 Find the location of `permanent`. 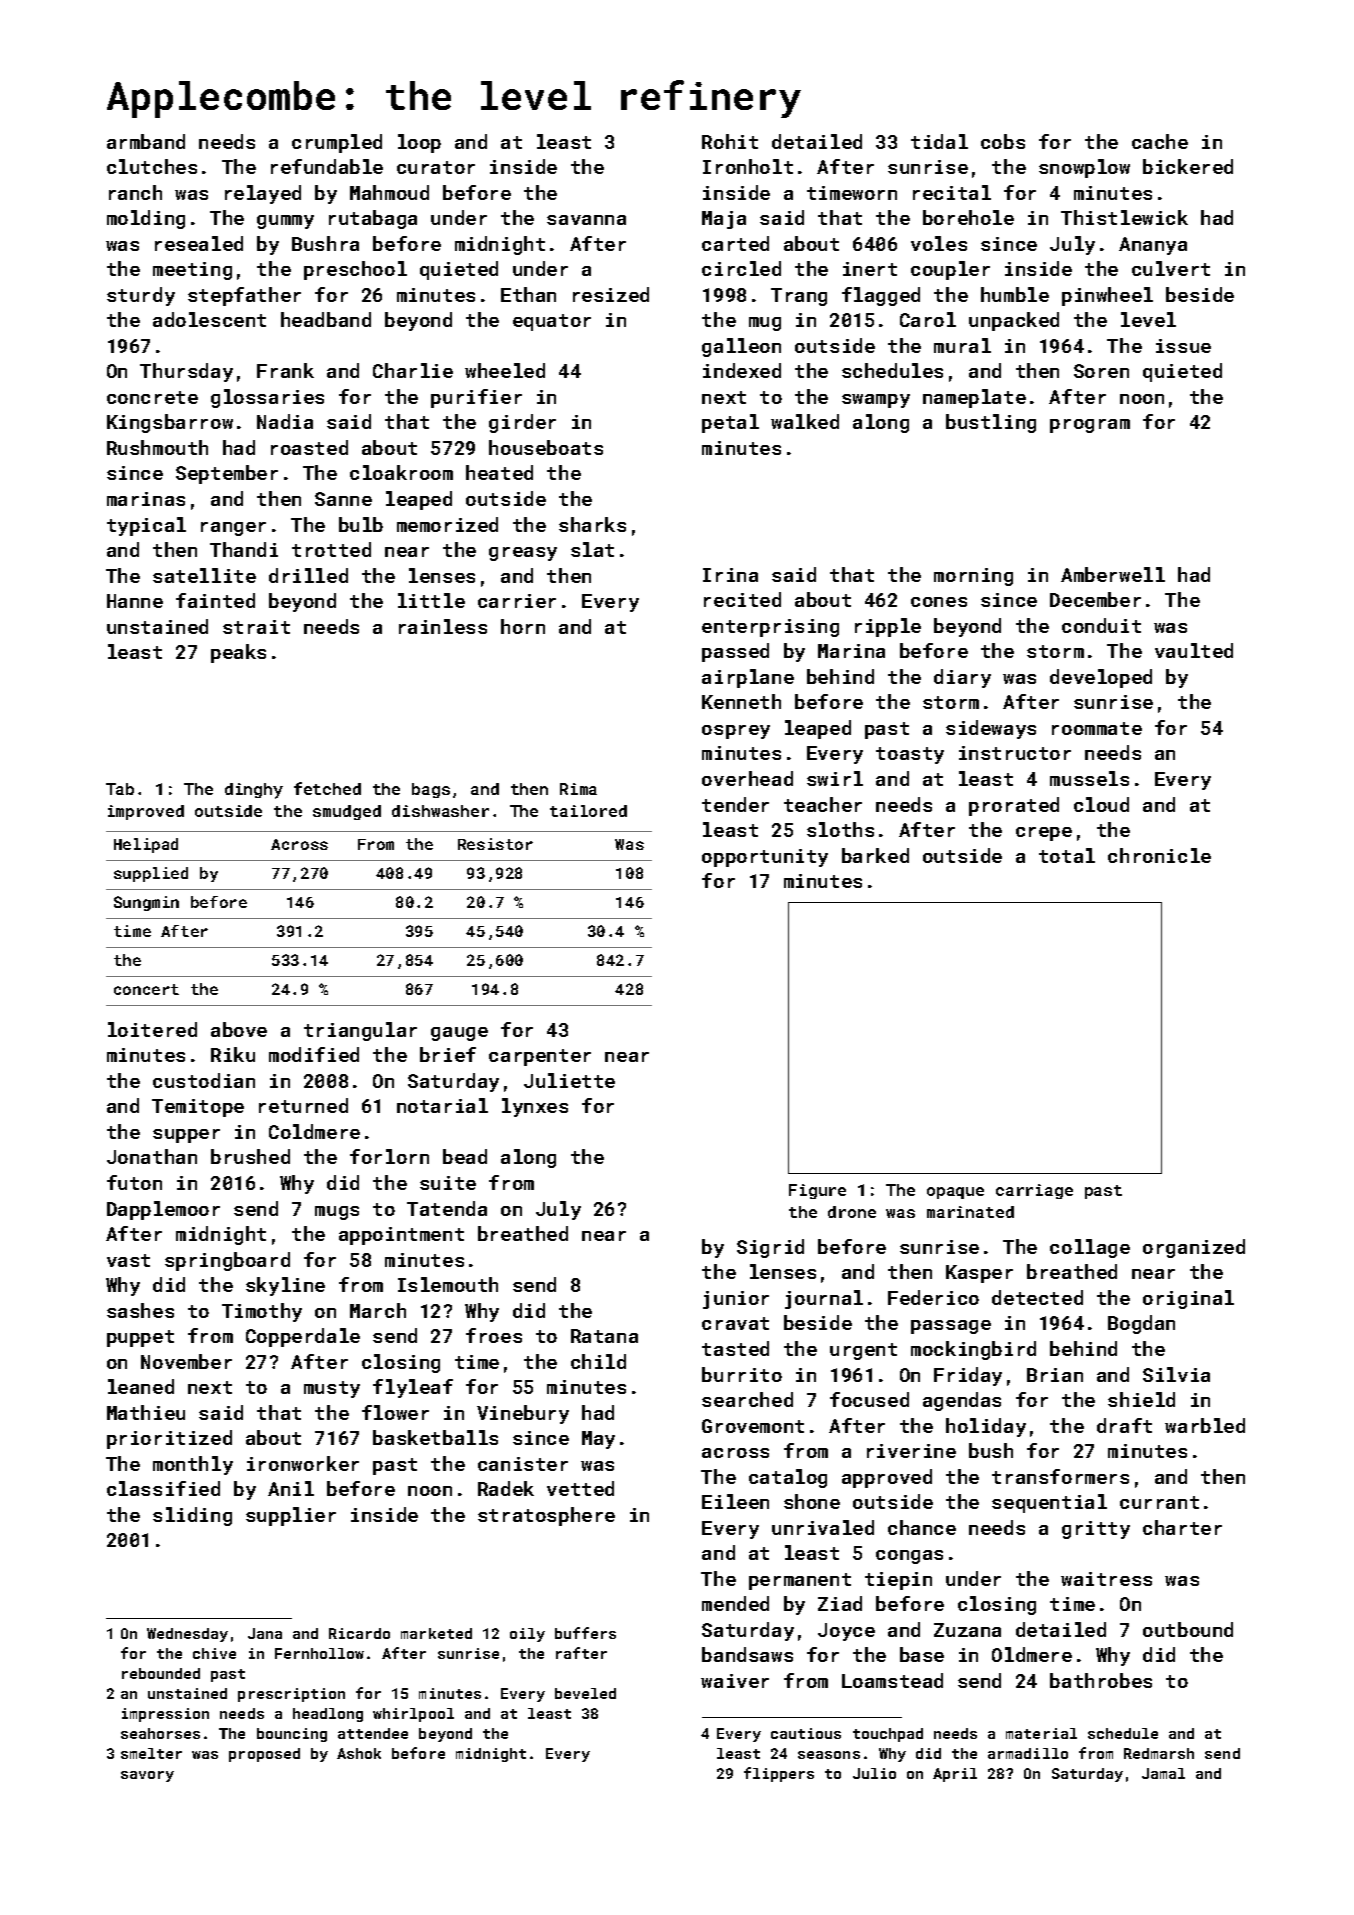

permanent is located at coordinates (800, 1581).
